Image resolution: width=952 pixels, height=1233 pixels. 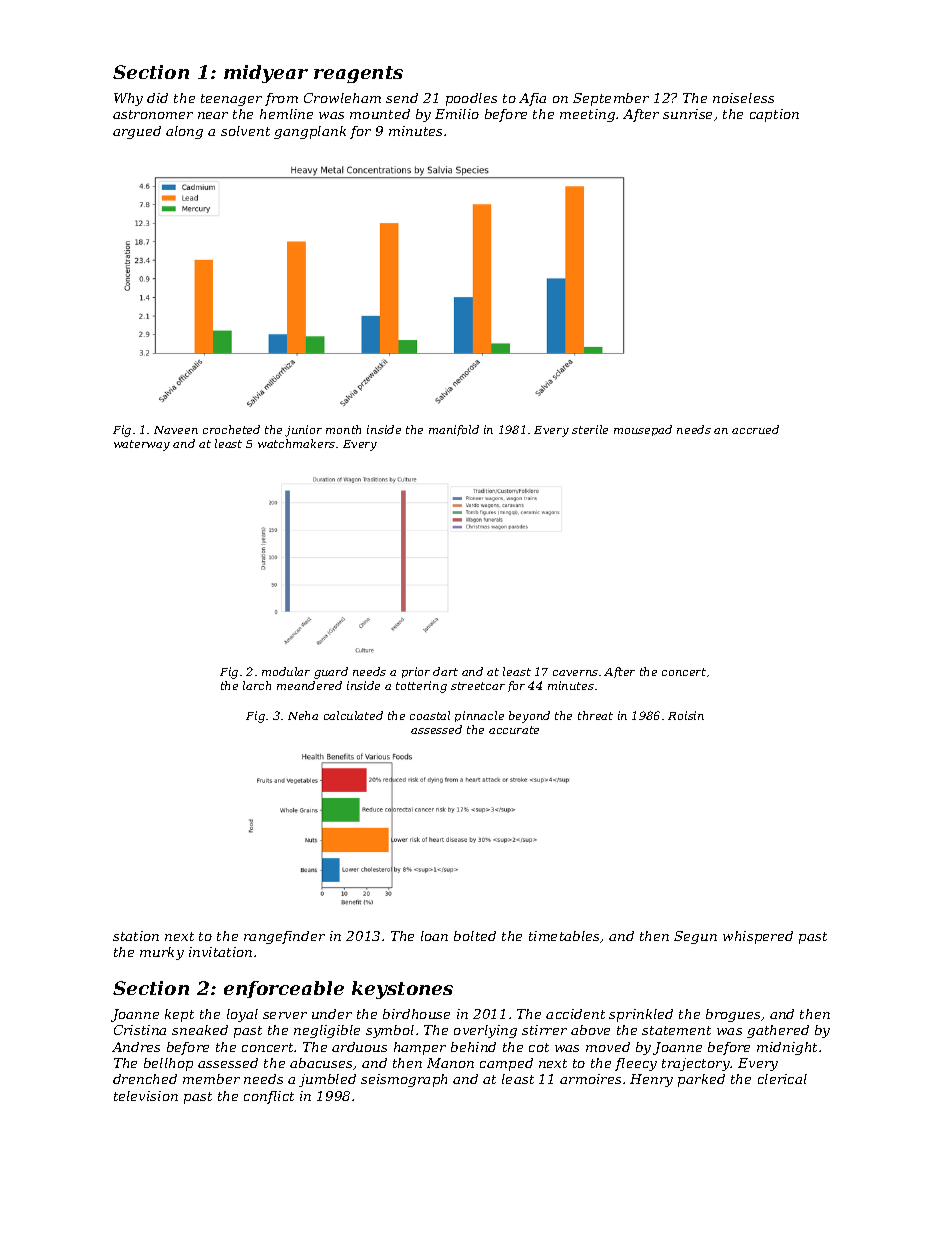 I want to click on accrued, so click(x=755, y=429).
